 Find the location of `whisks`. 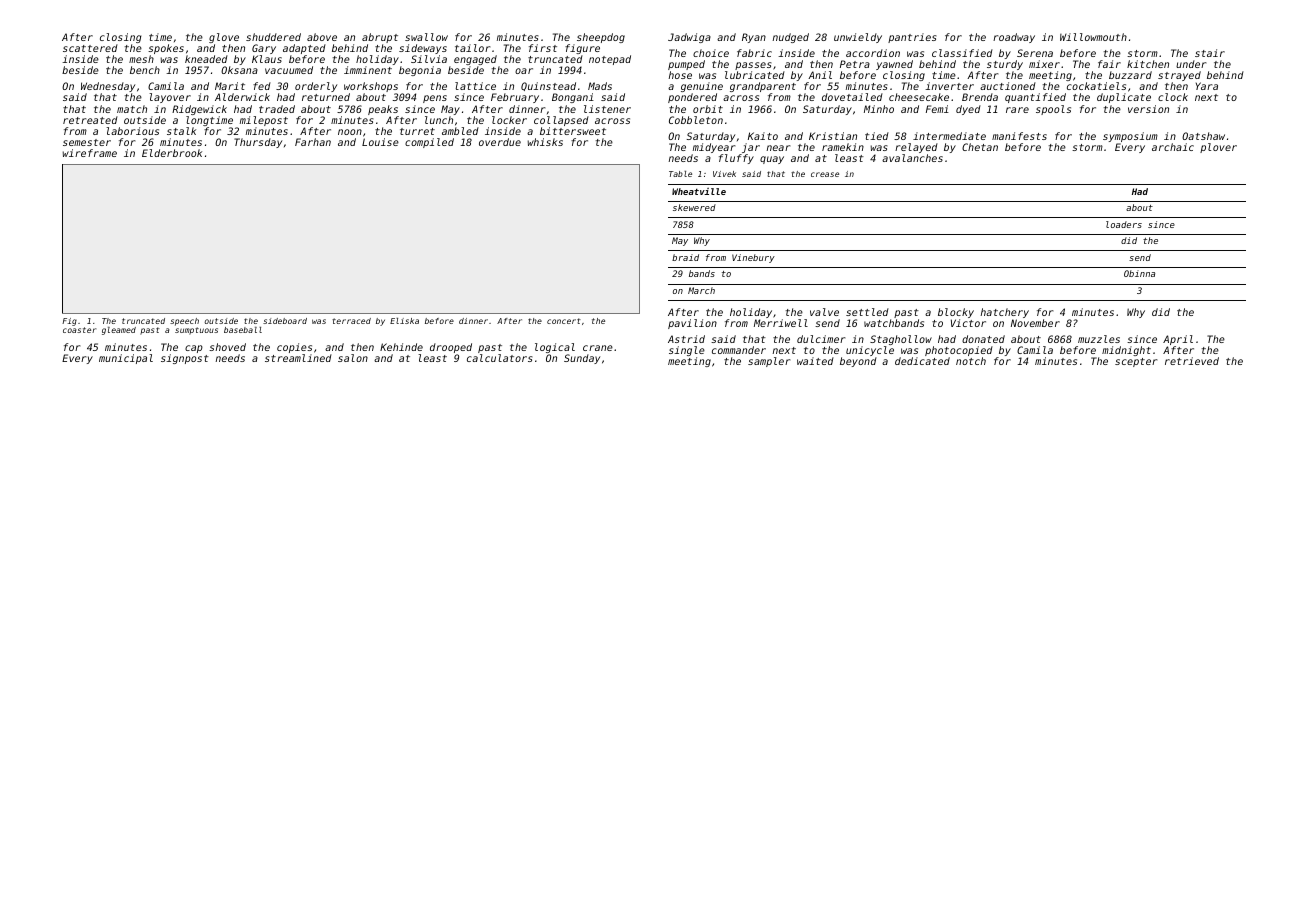

whisks is located at coordinates (545, 142).
